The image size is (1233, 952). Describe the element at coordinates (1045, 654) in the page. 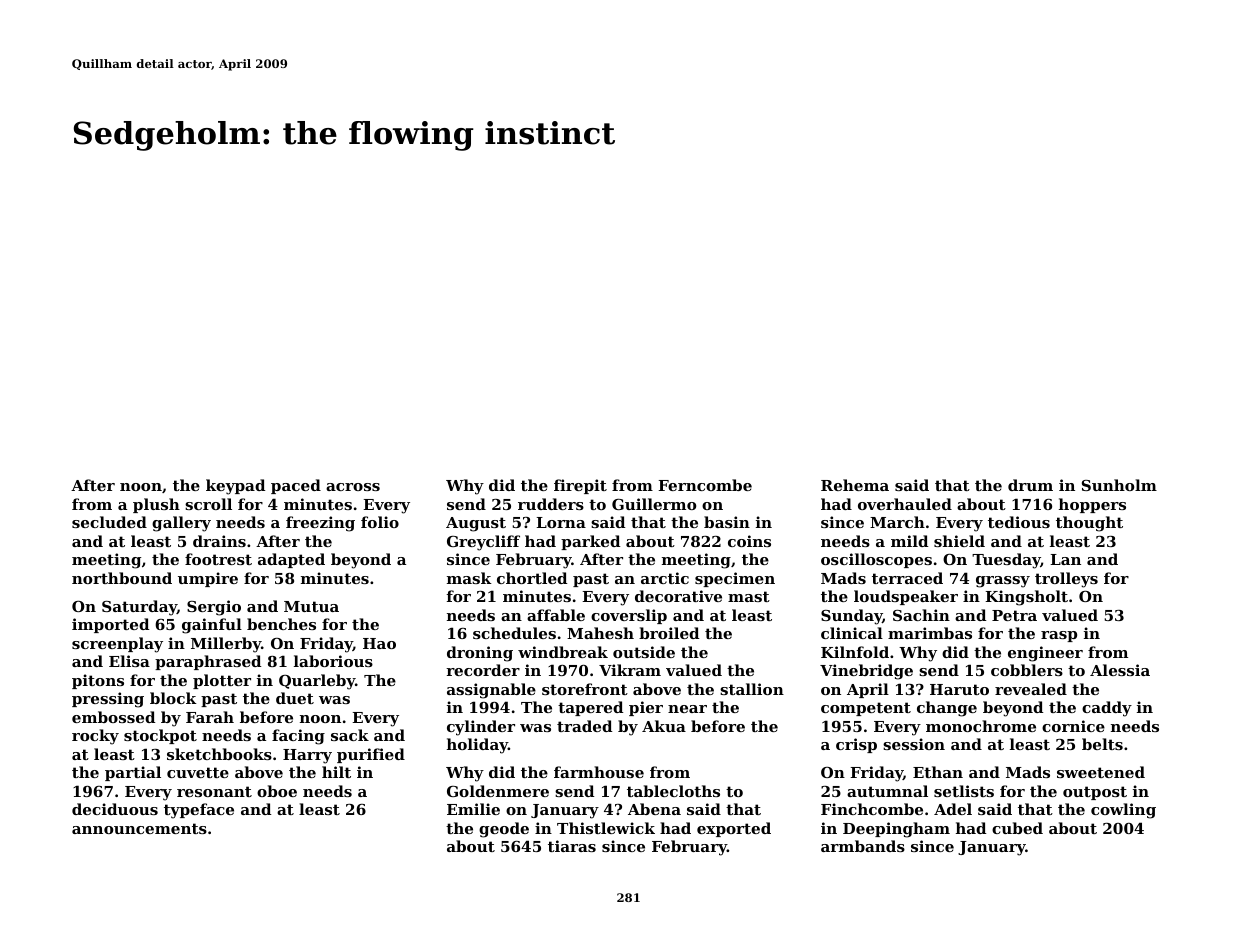

I see `engineer` at that location.
